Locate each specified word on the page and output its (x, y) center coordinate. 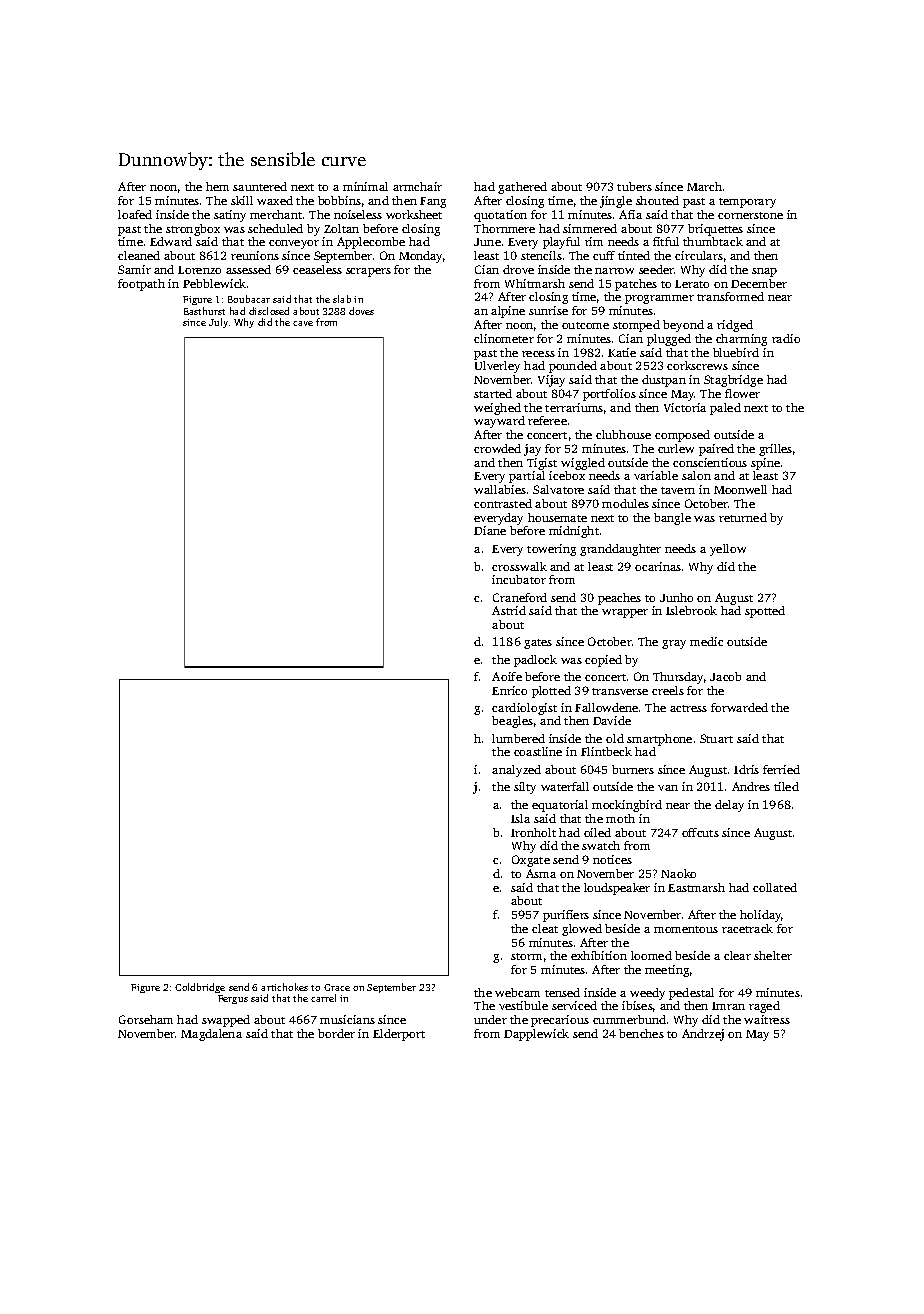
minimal (365, 186)
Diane (490, 530)
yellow (728, 550)
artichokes (284, 987)
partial (527, 477)
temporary (747, 203)
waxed (275, 200)
